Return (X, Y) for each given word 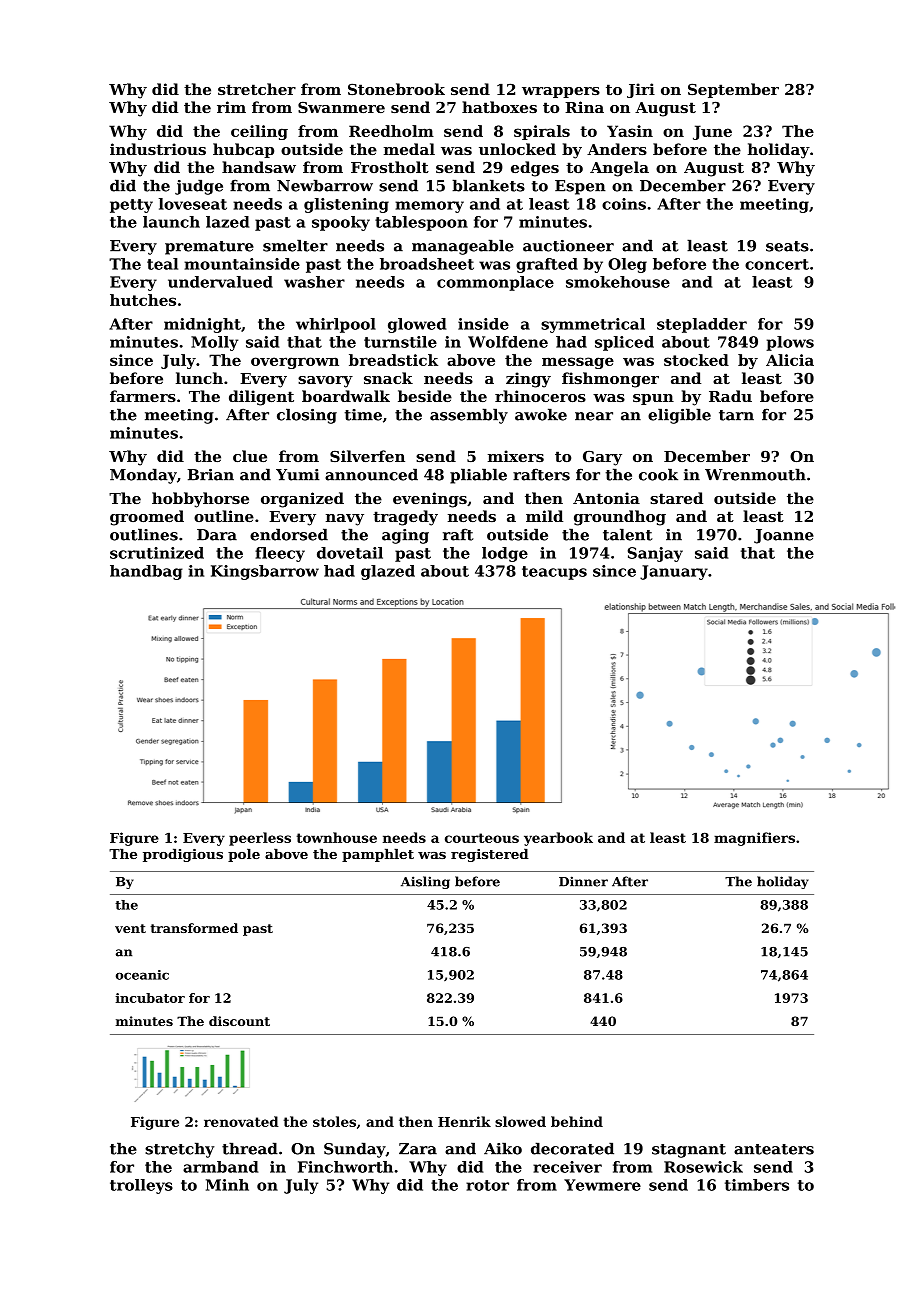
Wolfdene (508, 342)
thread (250, 1148)
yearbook (558, 839)
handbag (146, 572)
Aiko (503, 1148)
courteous (482, 838)
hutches (143, 300)
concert (777, 264)
